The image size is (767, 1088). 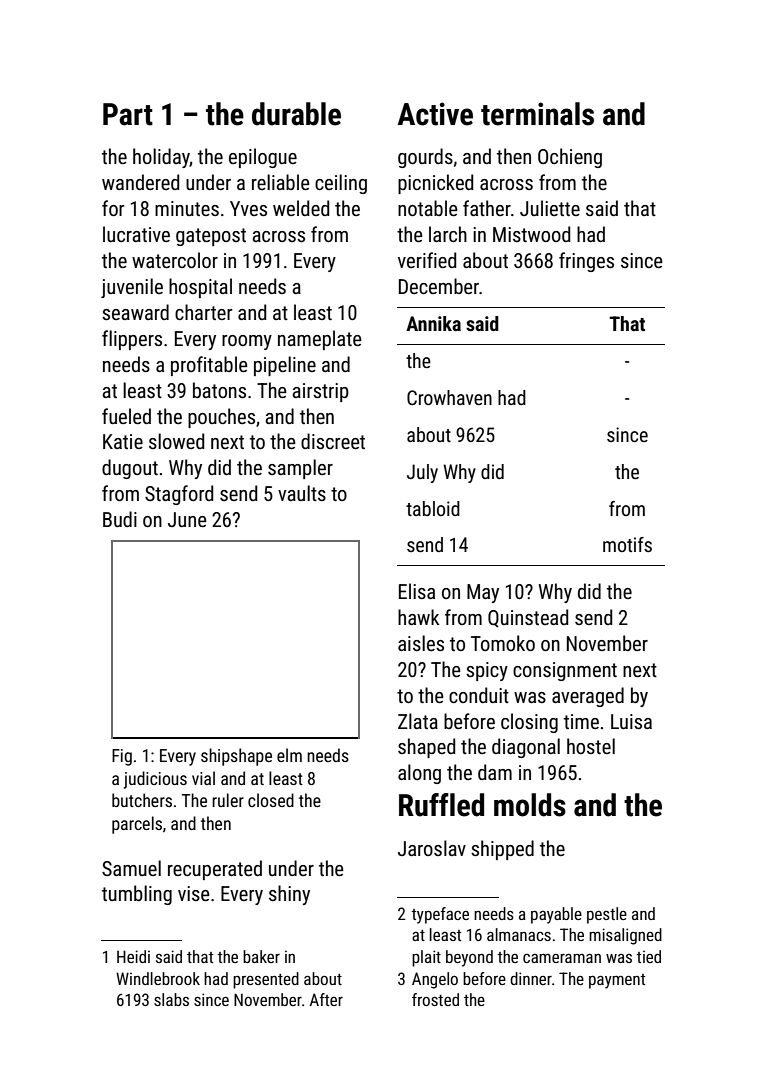 I want to click on June, so click(x=187, y=519).
